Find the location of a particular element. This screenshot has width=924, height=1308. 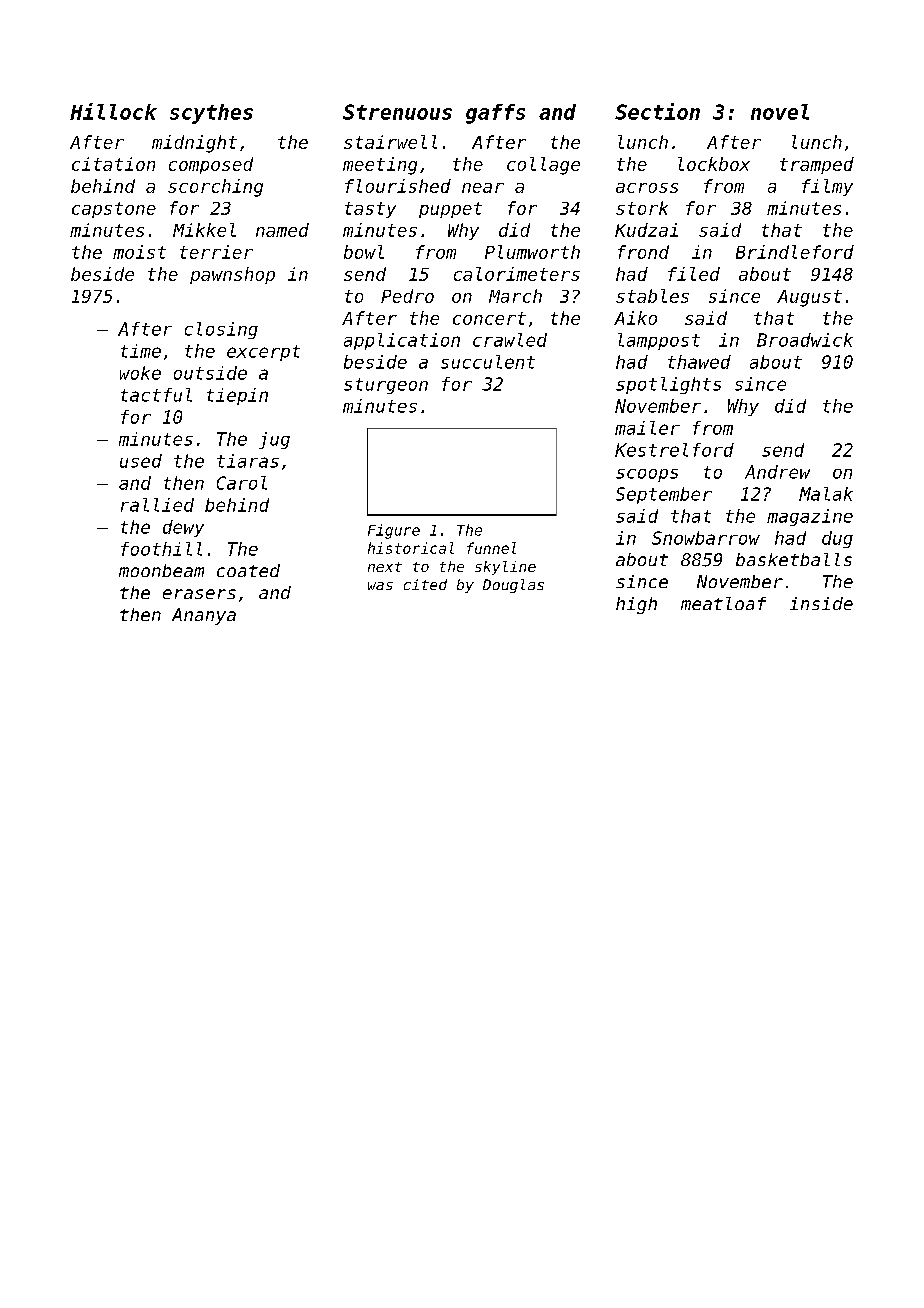

Section is located at coordinates (657, 111).
